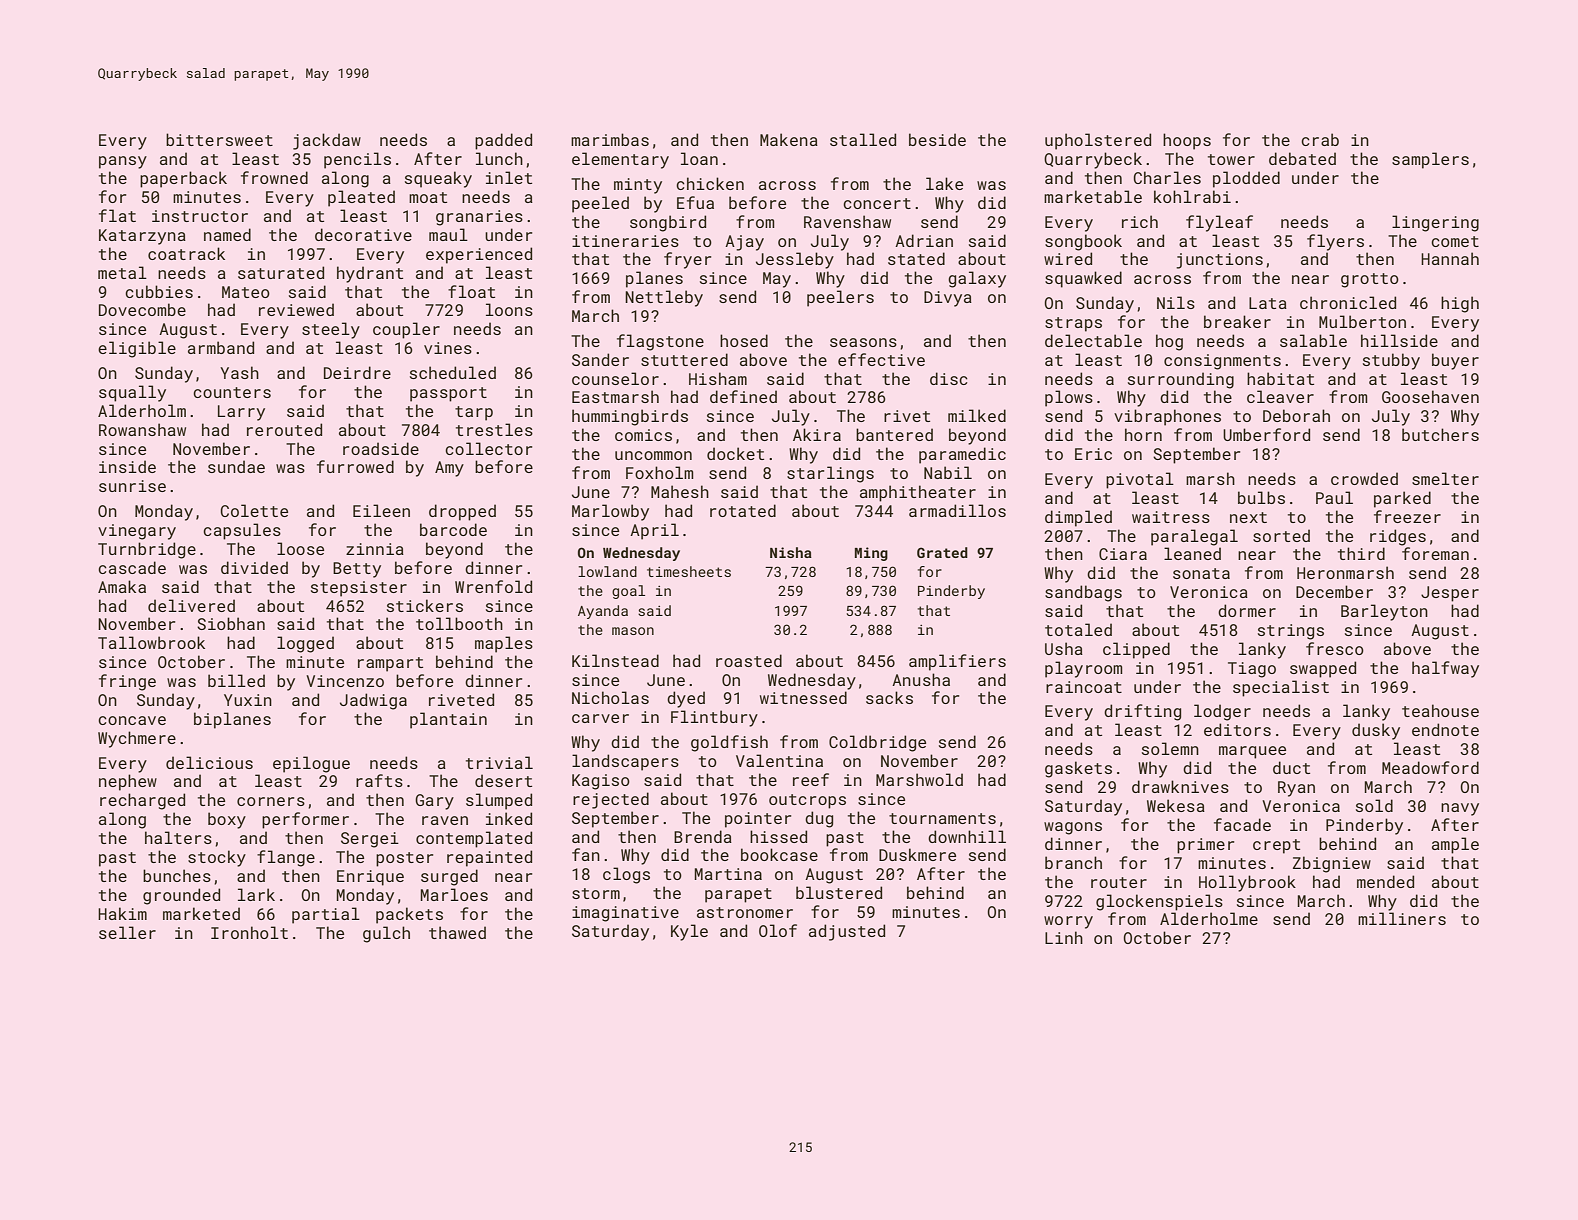 The image size is (1578, 1220). What do you see at coordinates (359, 589) in the image?
I see `stepsister` at bounding box center [359, 589].
